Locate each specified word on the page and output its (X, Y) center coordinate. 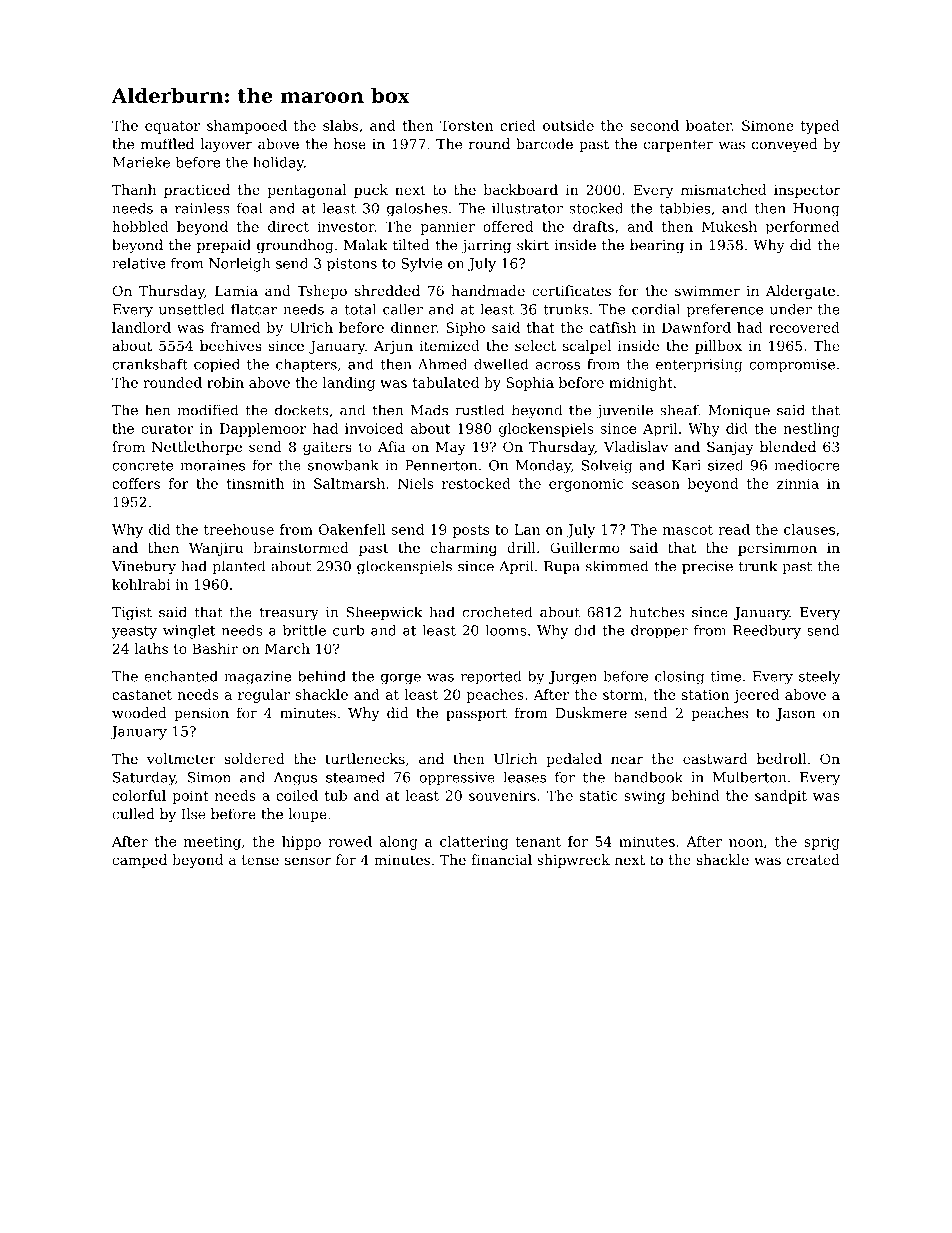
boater (709, 125)
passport (476, 714)
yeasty (134, 632)
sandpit (781, 797)
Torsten (466, 125)
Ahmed (442, 364)
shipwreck (573, 861)
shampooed (247, 127)
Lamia (236, 291)
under (791, 309)
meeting (212, 843)
